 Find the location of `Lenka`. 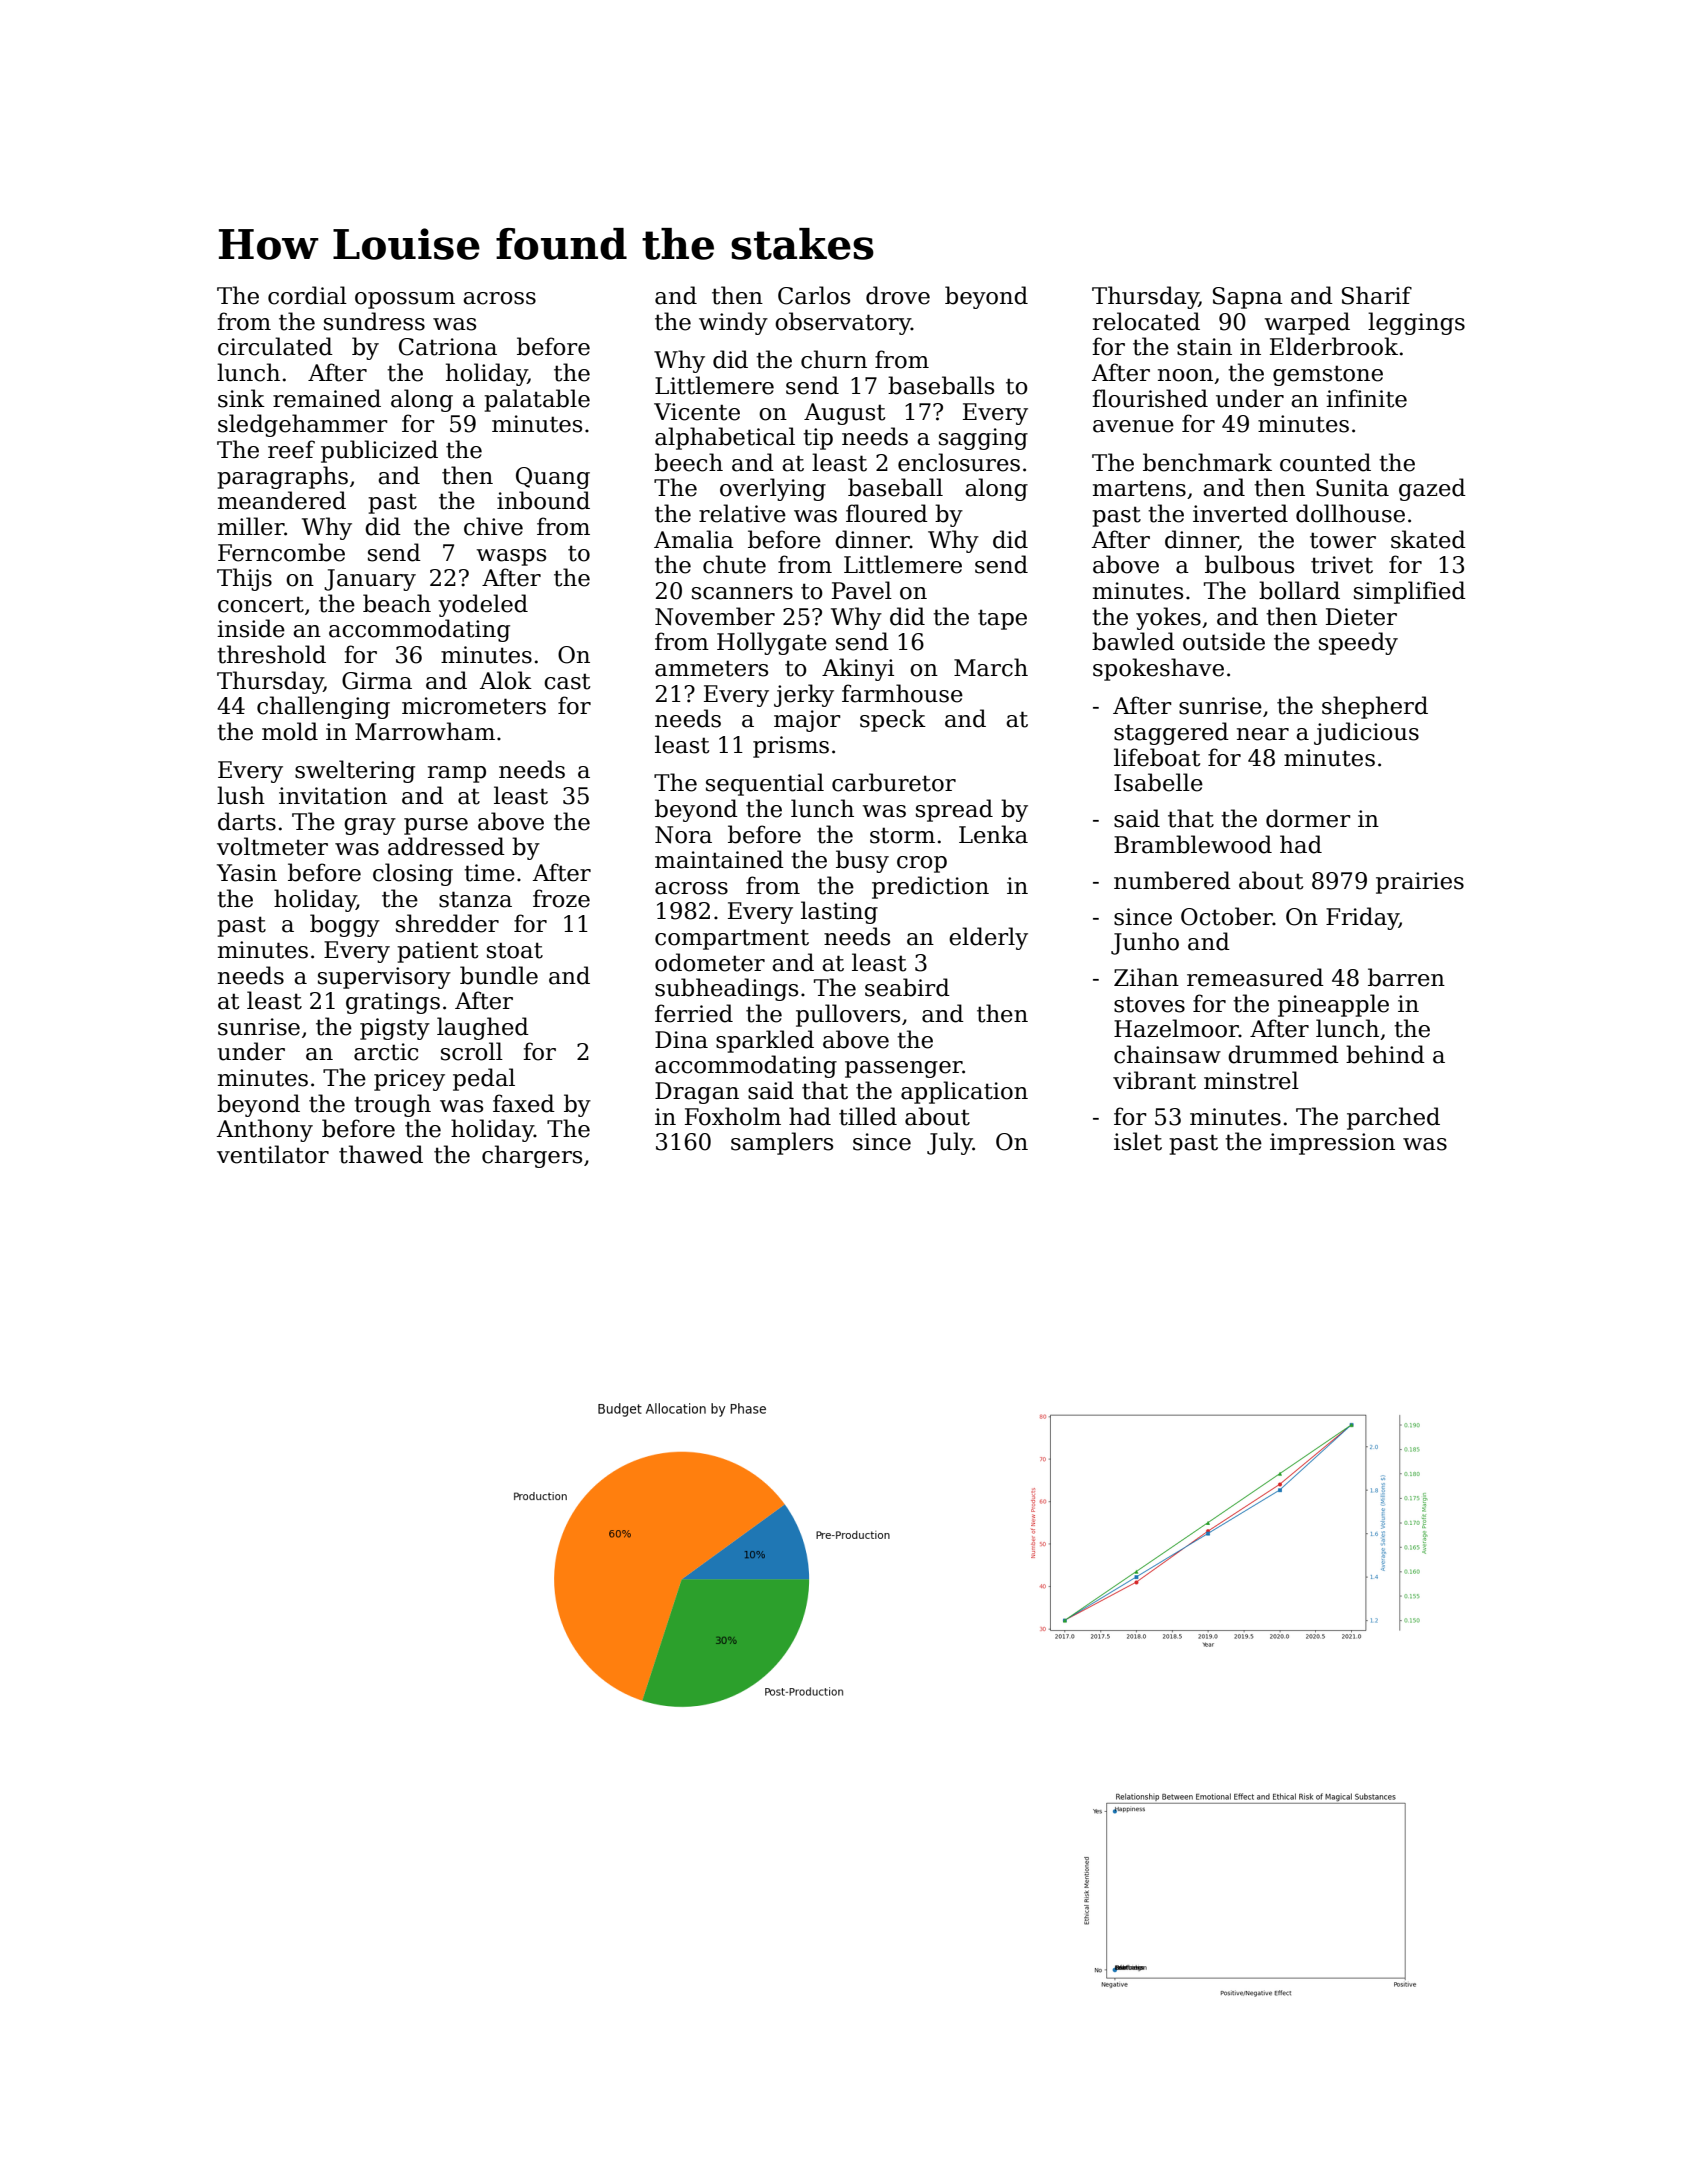

Lenka is located at coordinates (993, 834).
